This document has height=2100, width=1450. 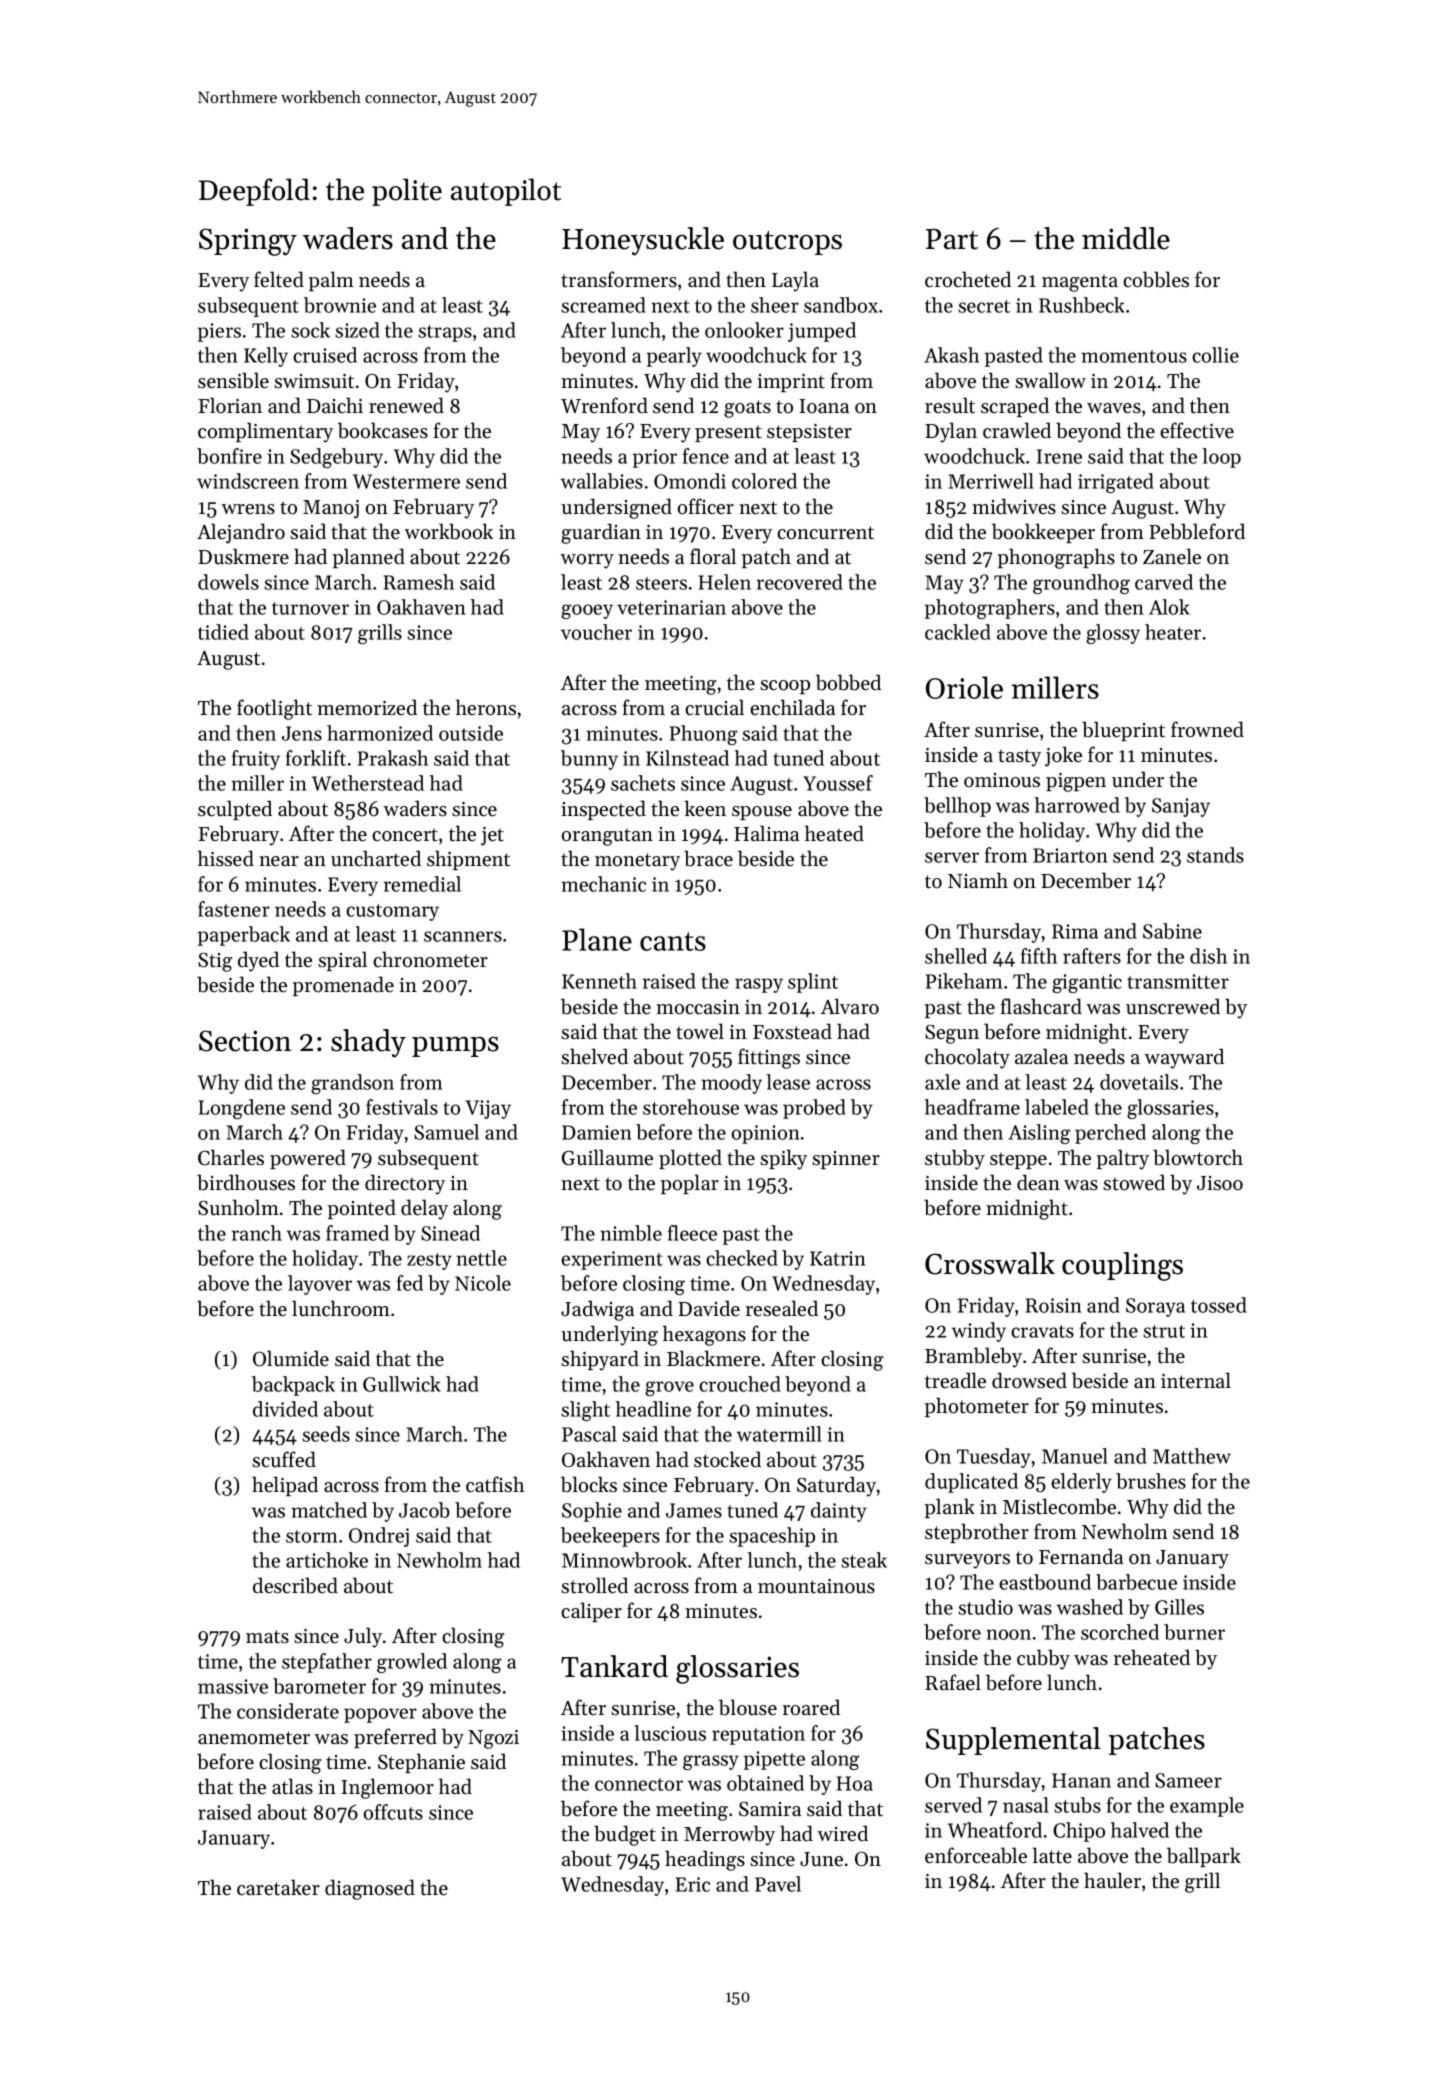 I want to click on outcrops, so click(x=787, y=243).
